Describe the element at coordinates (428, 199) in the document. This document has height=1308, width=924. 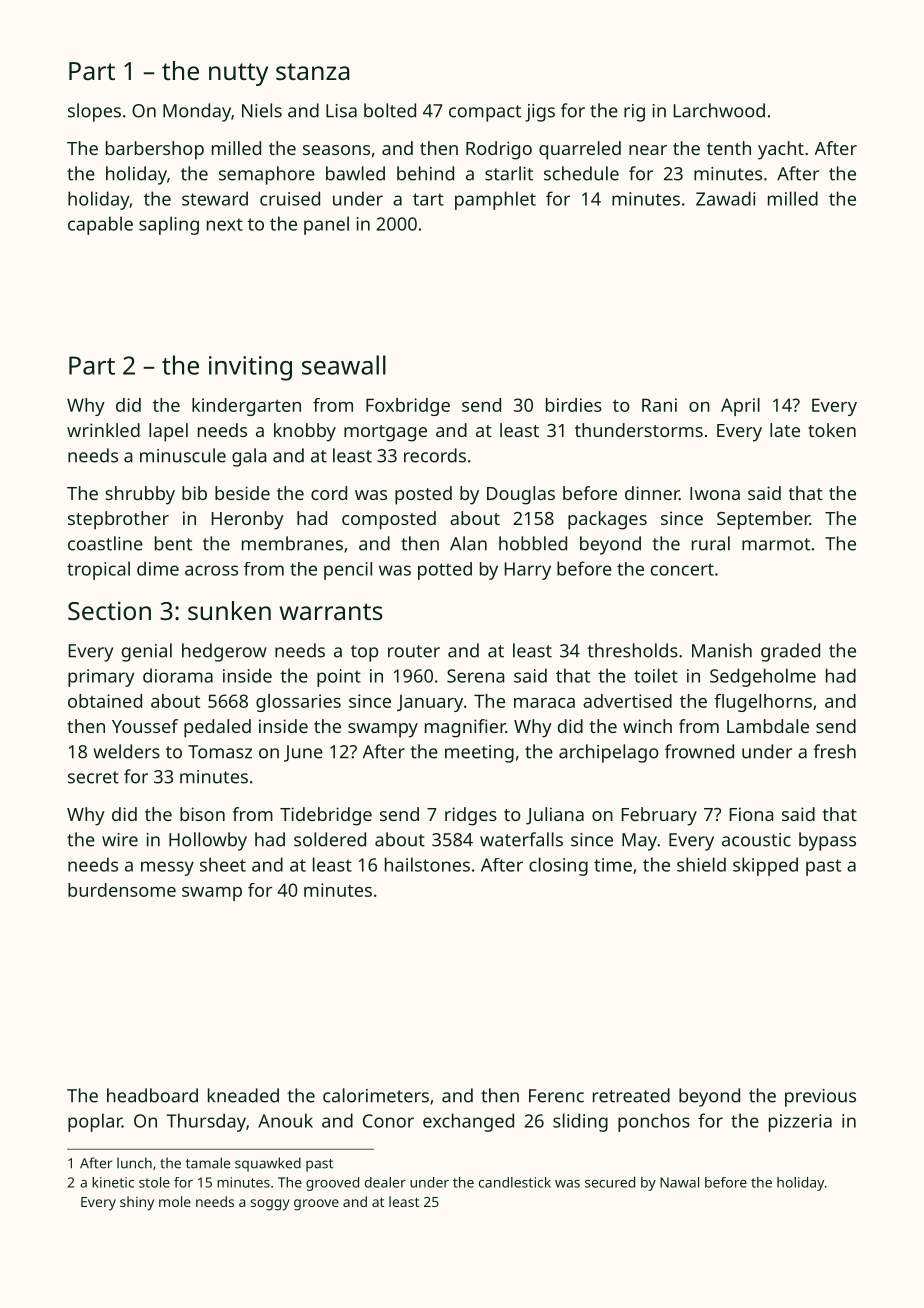
I see `tart` at that location.
